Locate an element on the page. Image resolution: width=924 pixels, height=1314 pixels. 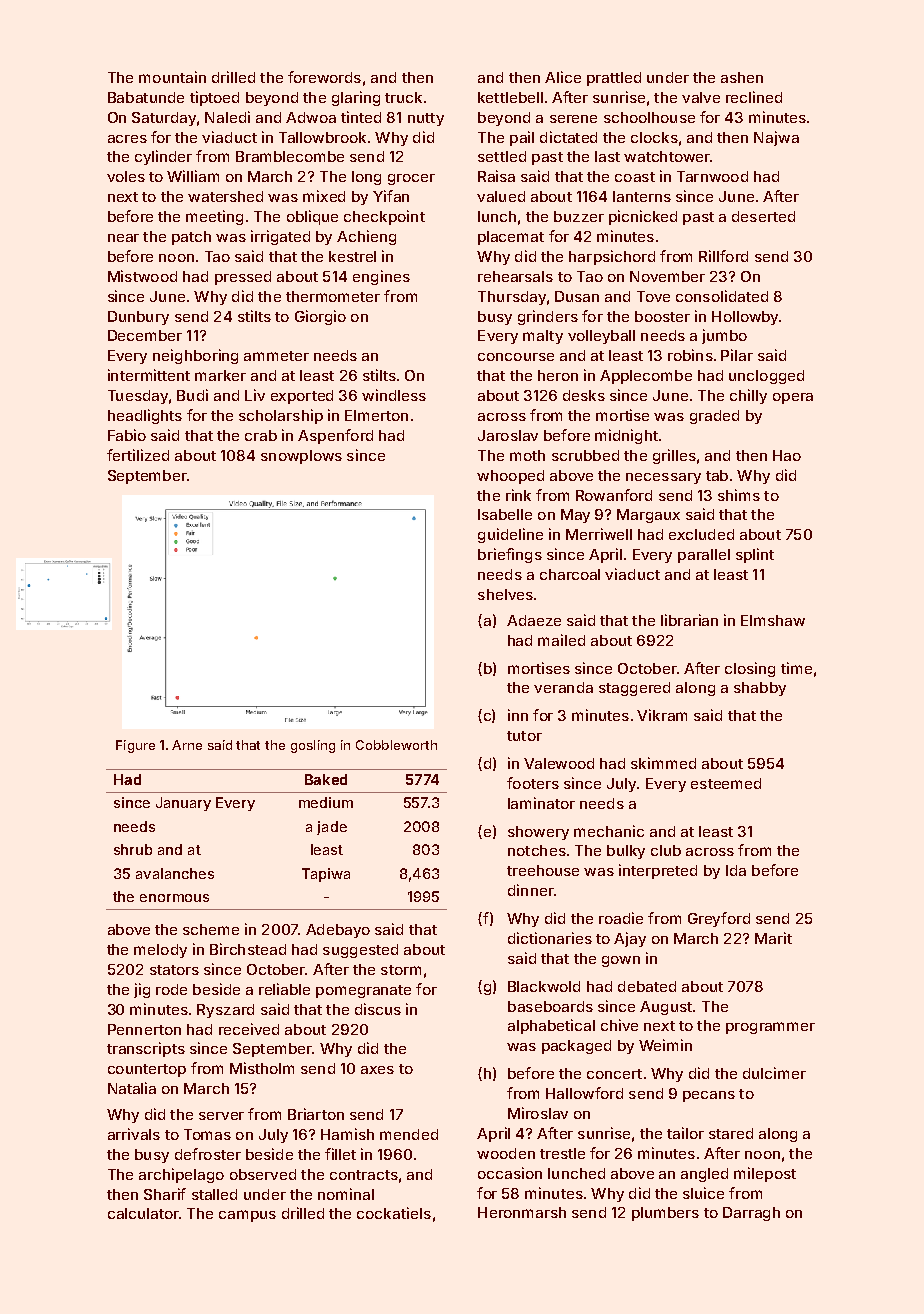
Arne is located at coordinates (187, 745).
